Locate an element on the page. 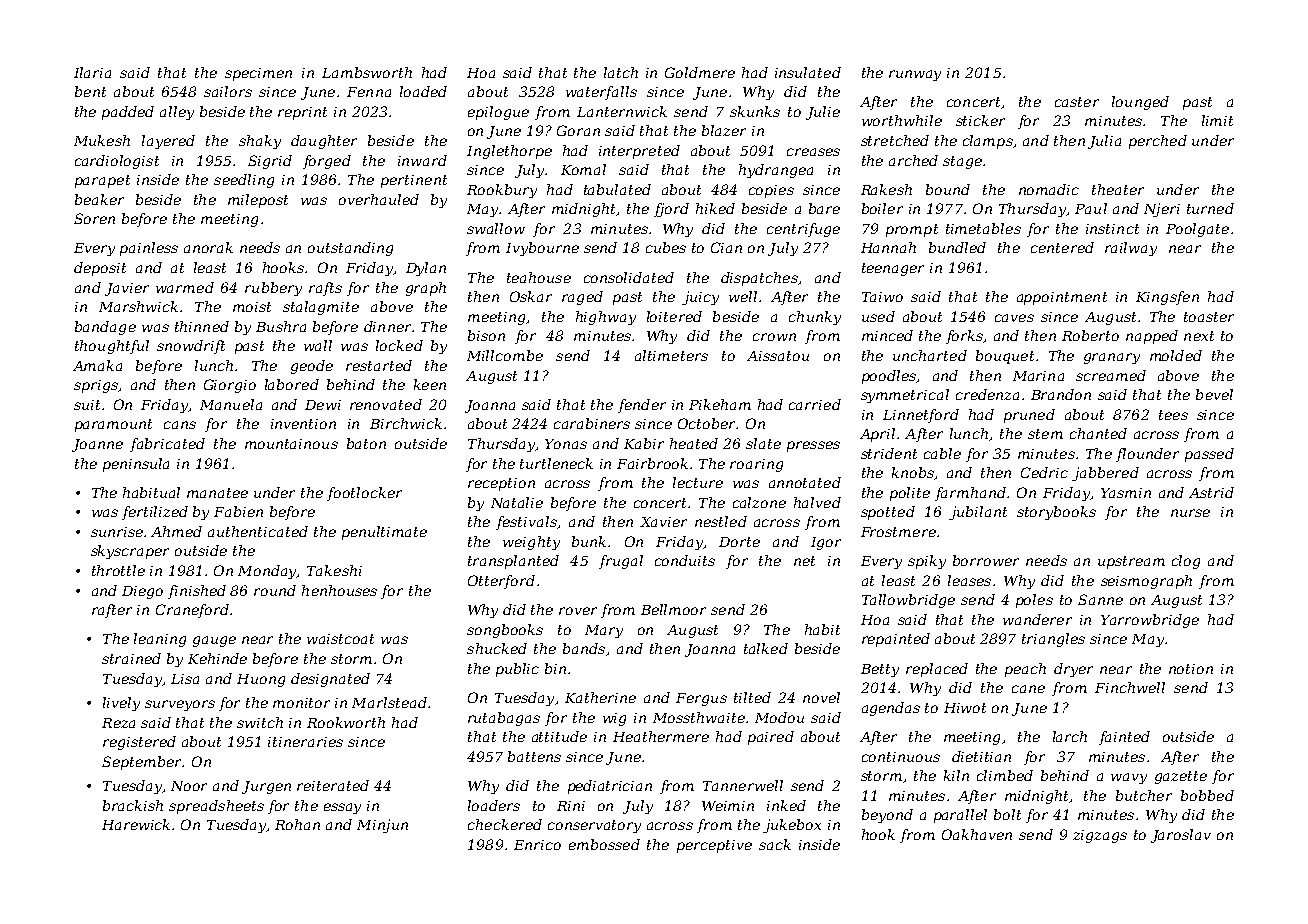 Image resolution: width=1308 pixels, height=924 pixels. geode is located at coordinates (312, 367).
